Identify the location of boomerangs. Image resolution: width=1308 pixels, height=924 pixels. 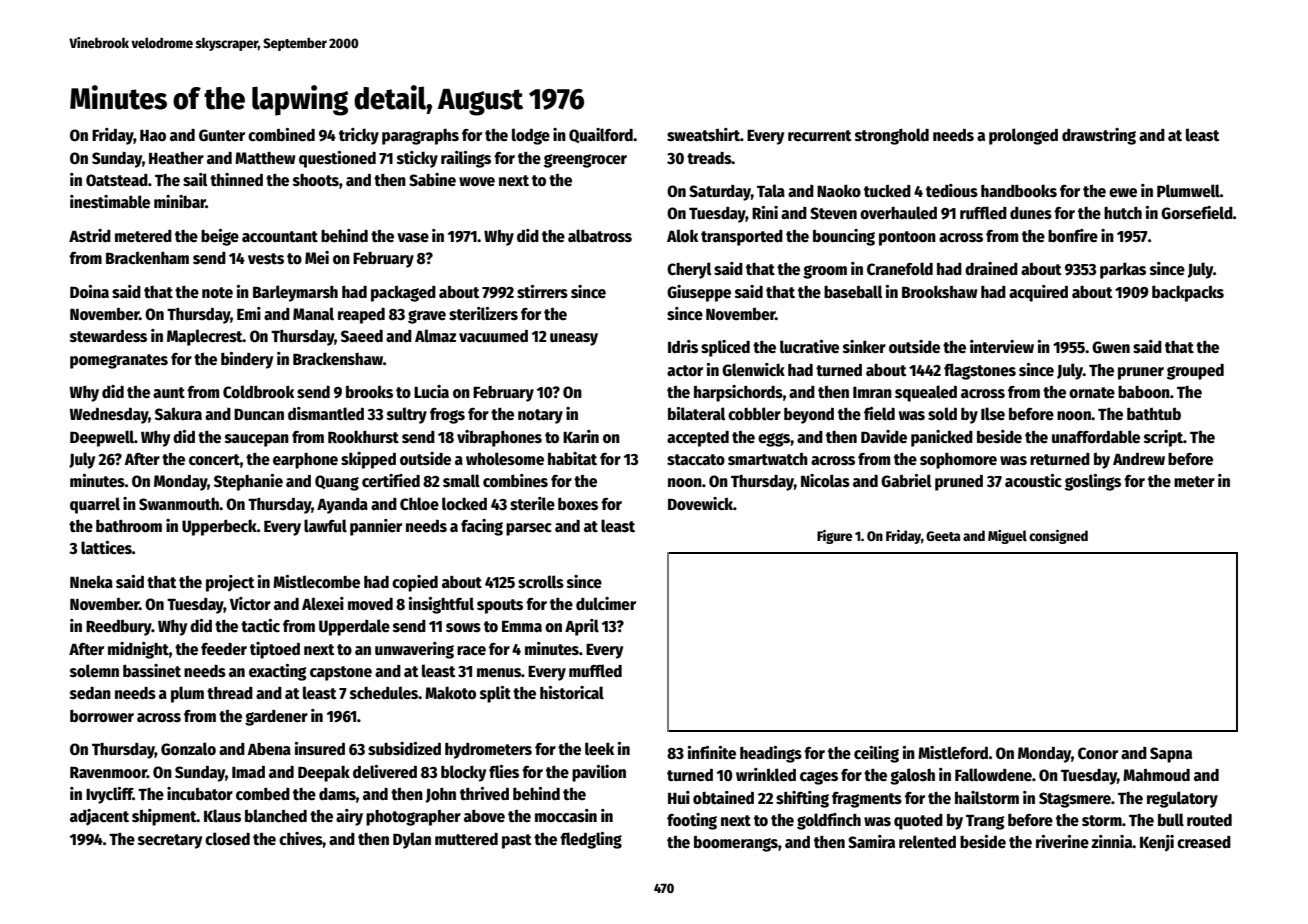
(736, 844).
